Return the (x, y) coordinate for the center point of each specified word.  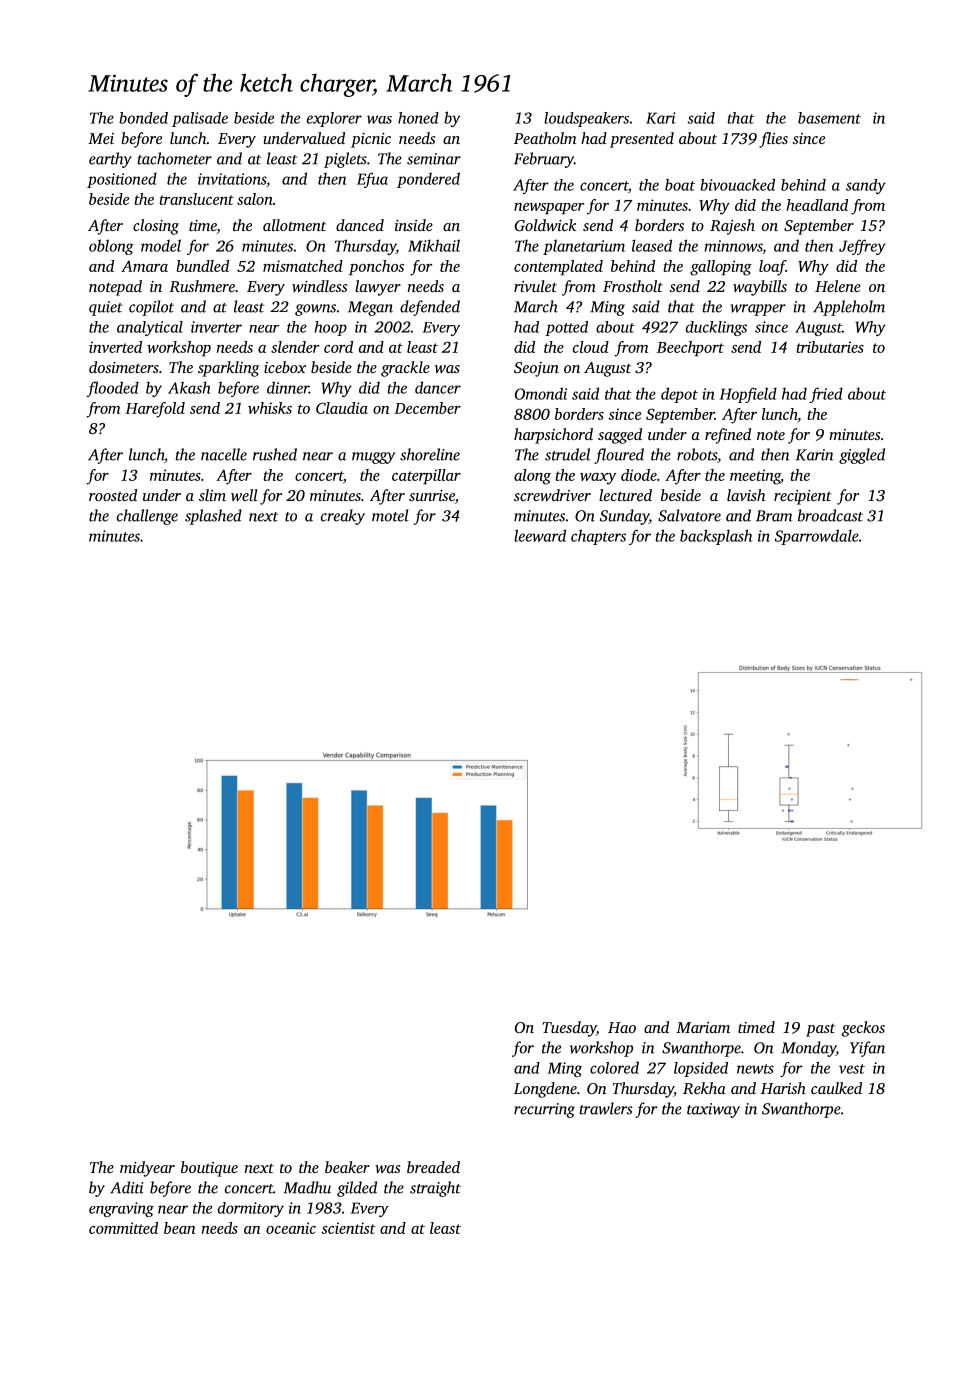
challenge (147, 517)
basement (829, 118)
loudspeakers (586, 119)
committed (123, 1228)
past (820, 1030)
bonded (143, 118)
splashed (213, 517)
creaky (343, 517)
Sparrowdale (817, 537)
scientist (348, 1228)
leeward (540, 535)
